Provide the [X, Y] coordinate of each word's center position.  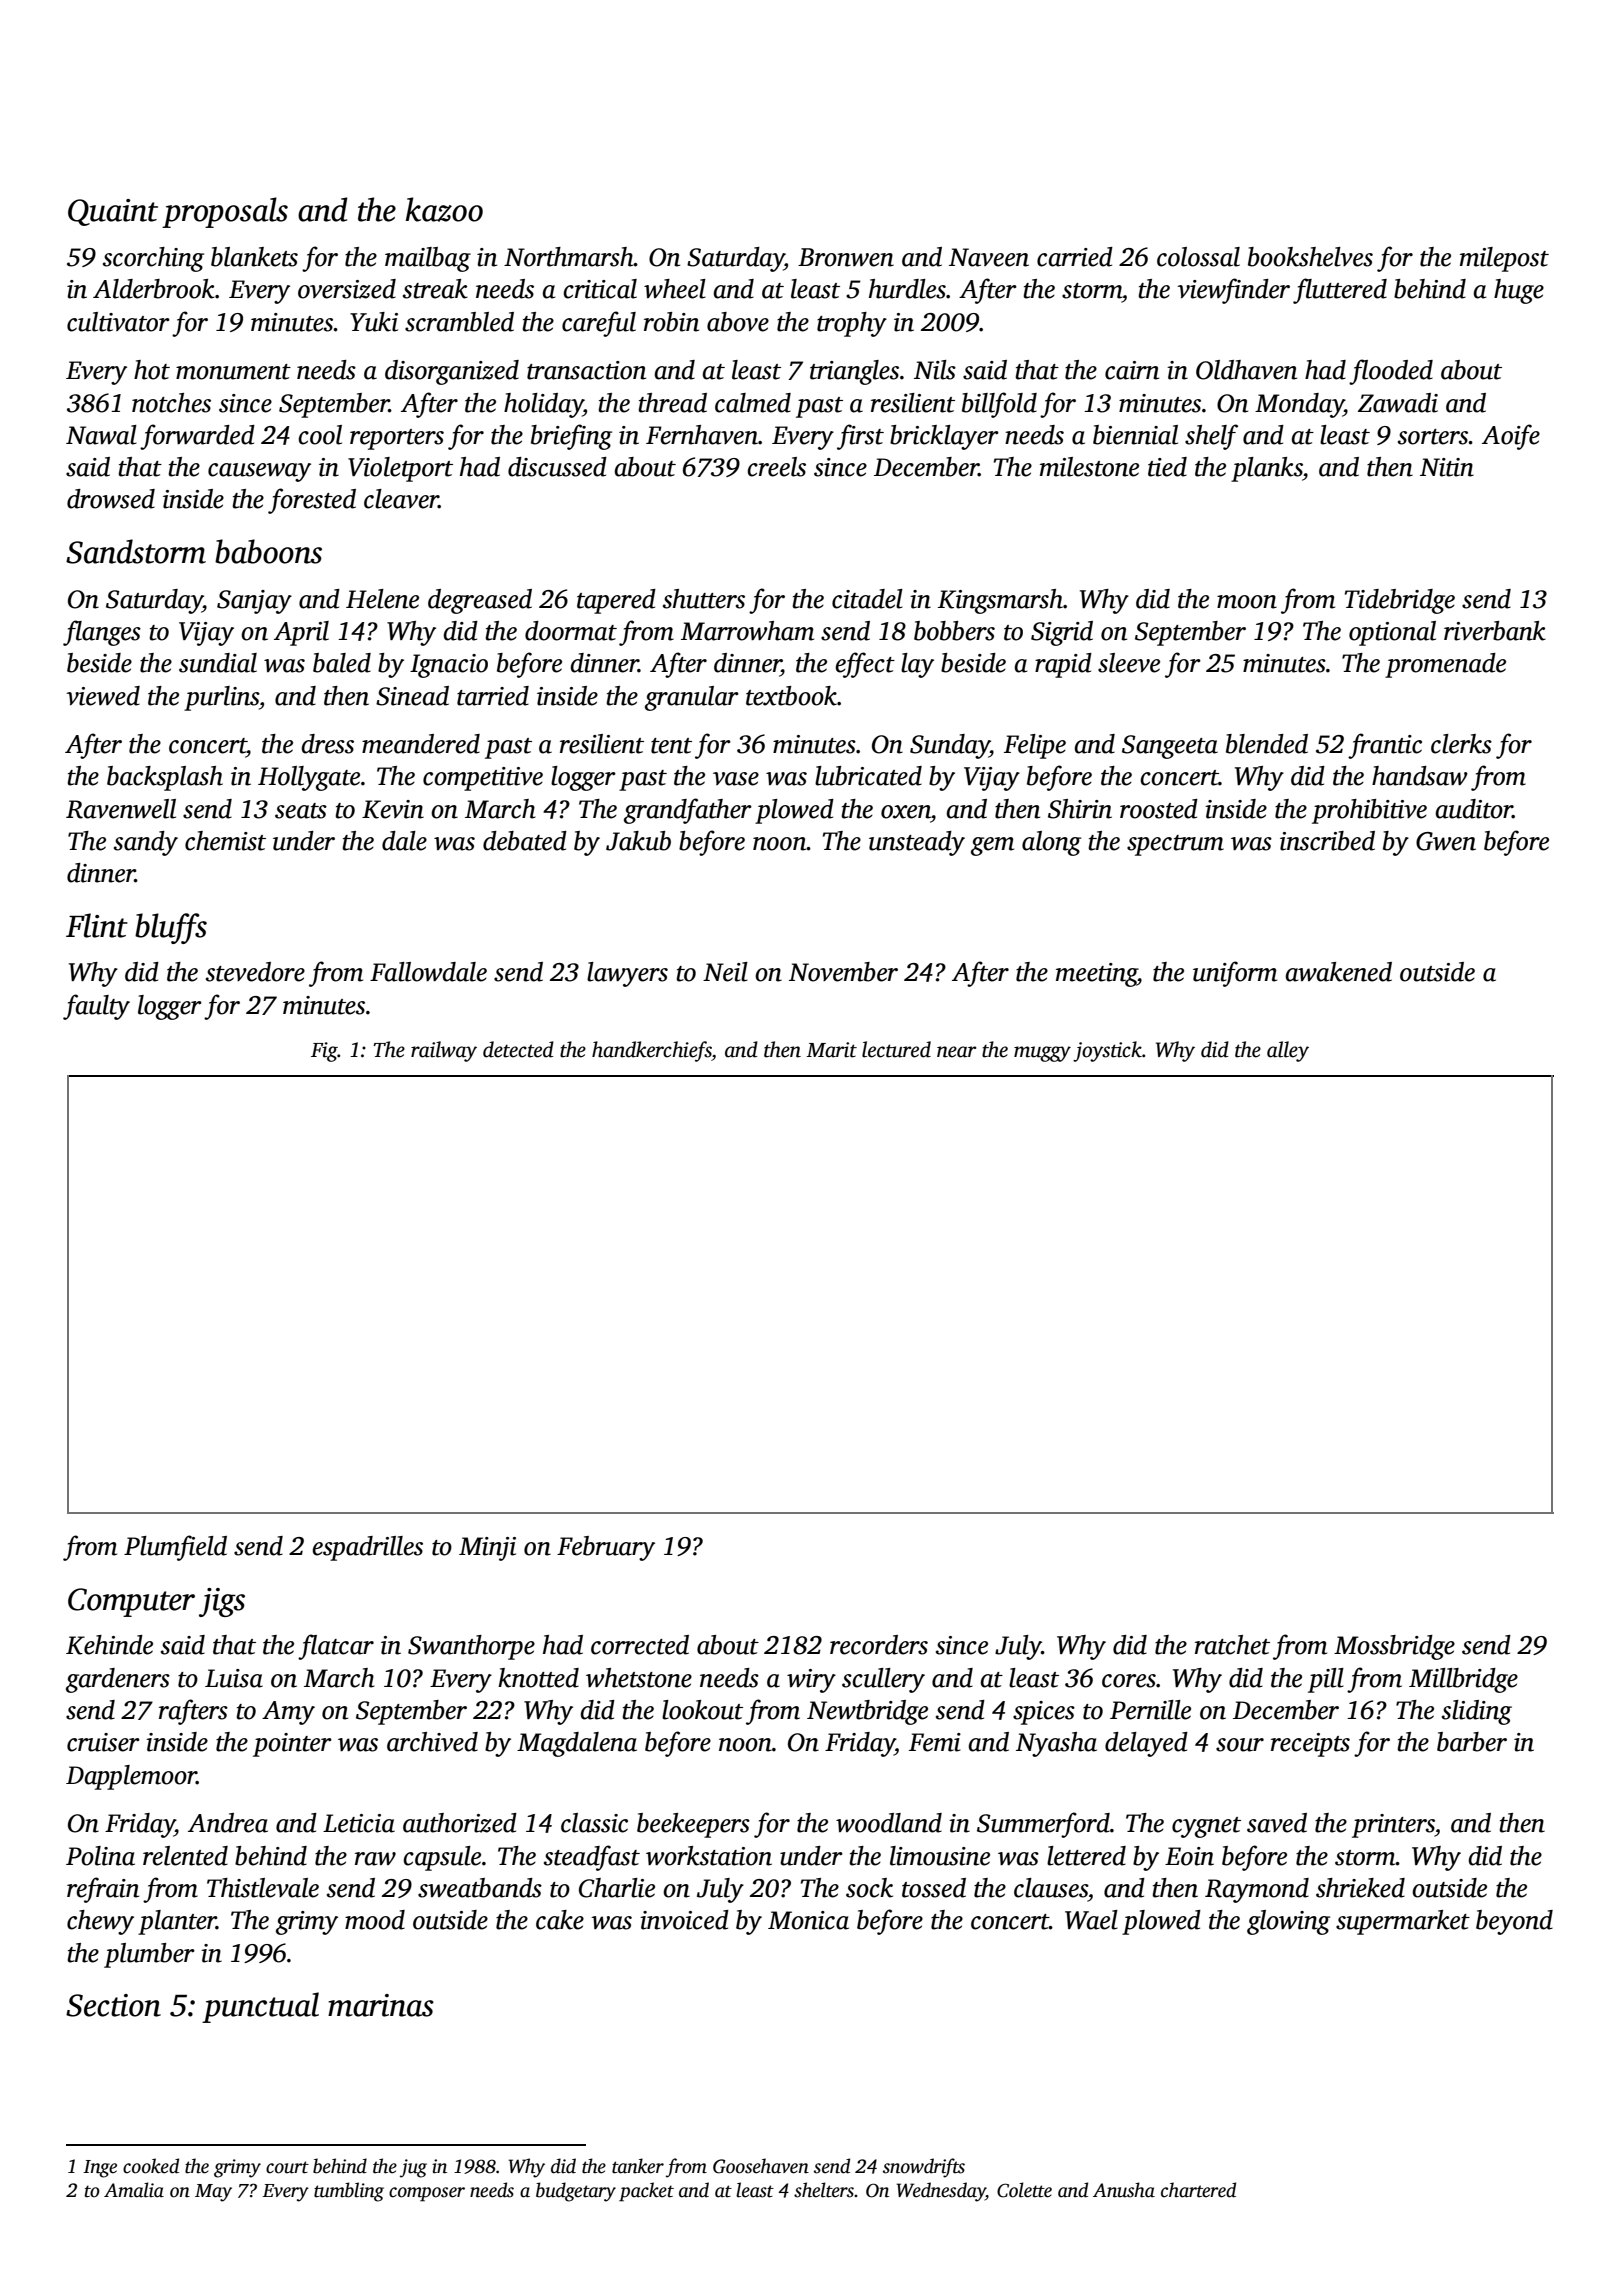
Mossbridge [1394, 1647]
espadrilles [367, 1548]
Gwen [1446, 841]
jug [413, 2168]
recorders [879, 1645]
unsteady [917, 843]
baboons [268, 551]
